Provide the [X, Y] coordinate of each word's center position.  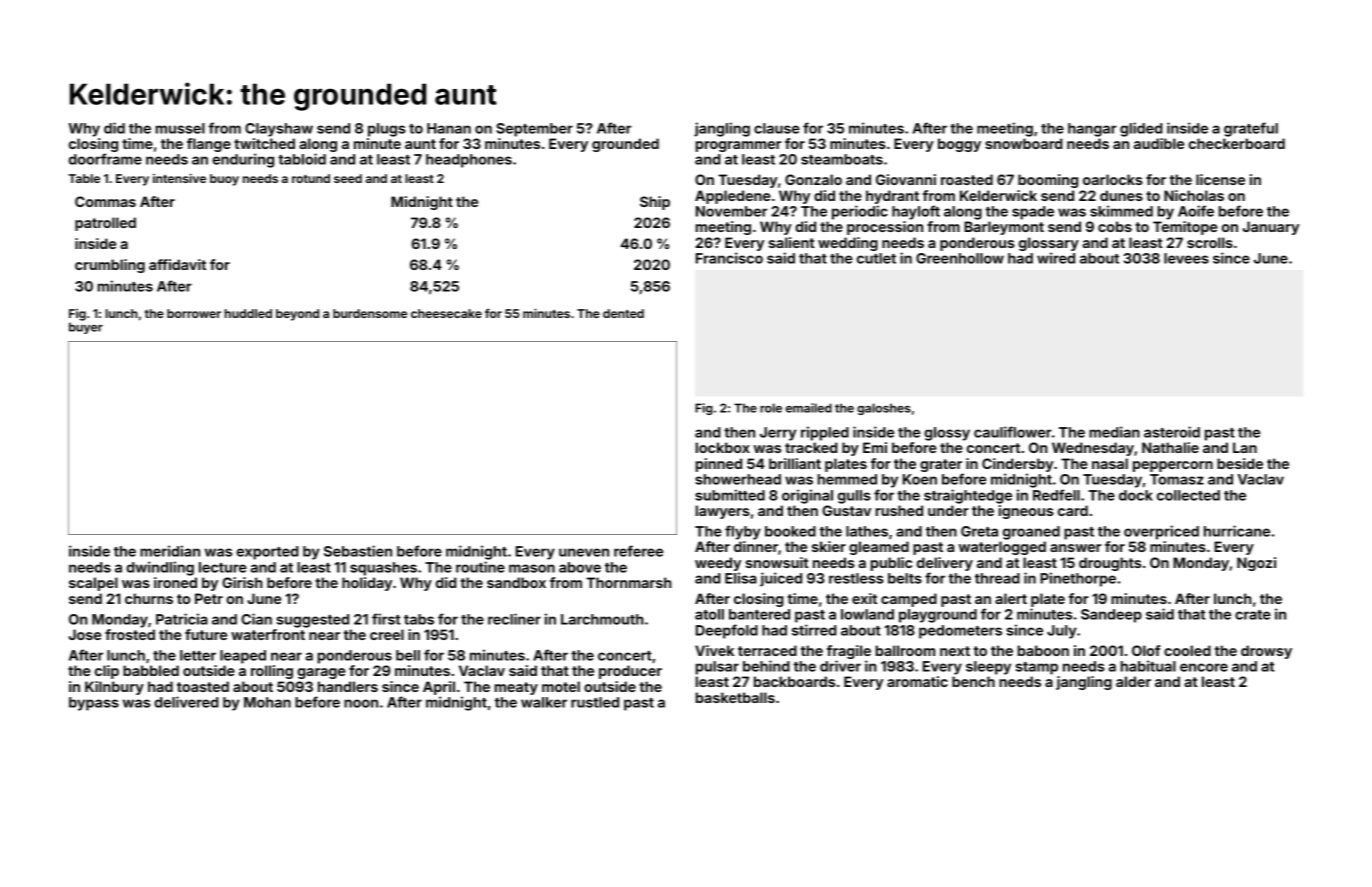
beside [1240, 463]
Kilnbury [114, 688]
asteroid [1172, 432]
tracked [811, 447]
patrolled [105, 224]
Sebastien [358, 551]
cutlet [876, 258]
